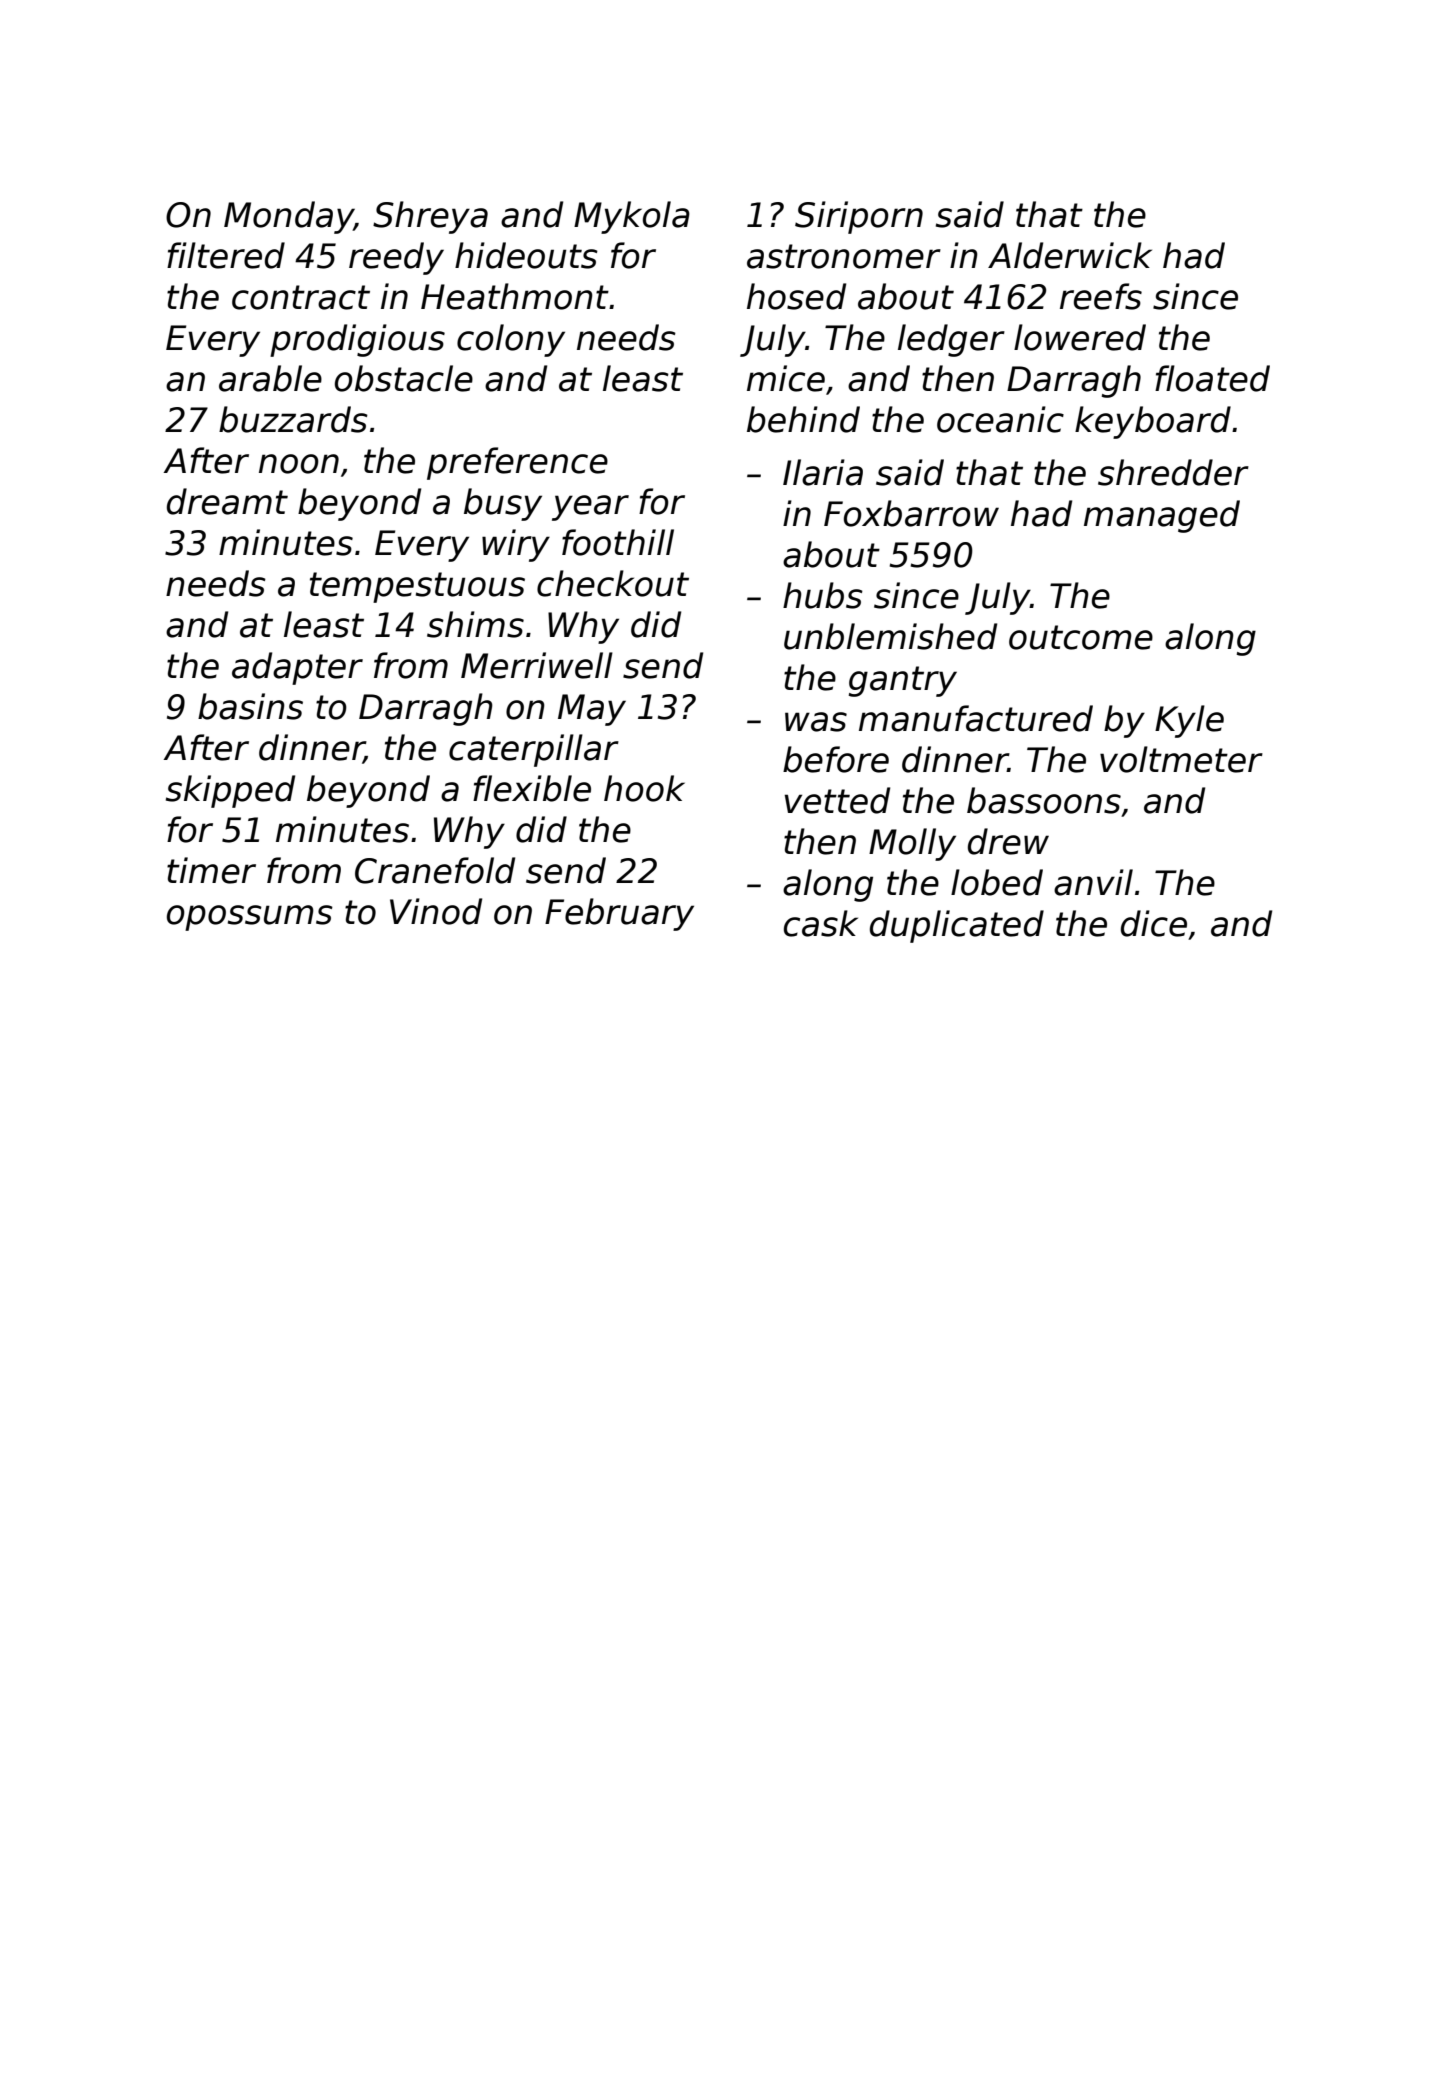 Image resolution: width=1450 pixels, height=2100 pixels. I want to click on Foxbarrow, so click(911, 513).
